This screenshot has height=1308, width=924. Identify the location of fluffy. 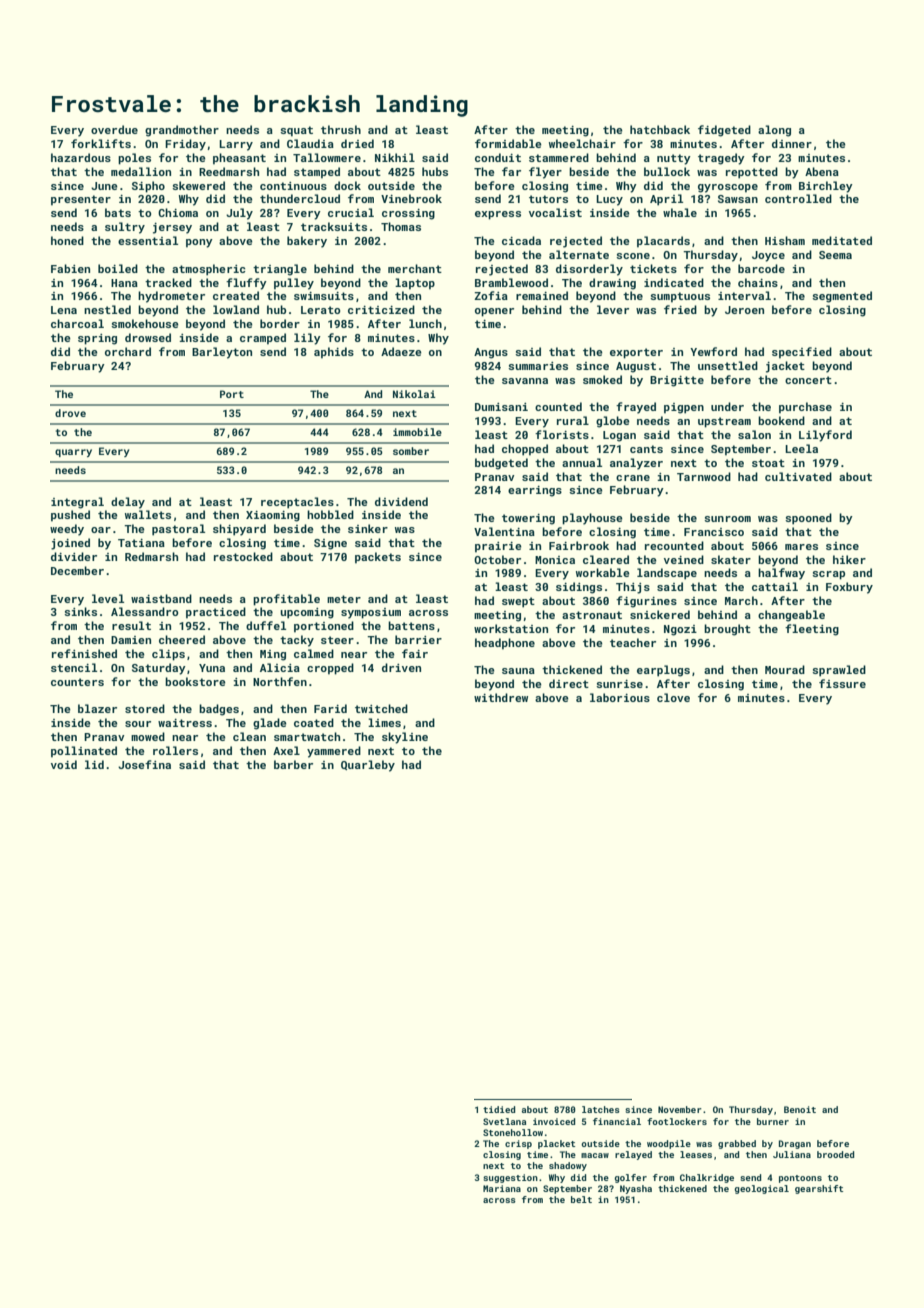
(246, 284).
